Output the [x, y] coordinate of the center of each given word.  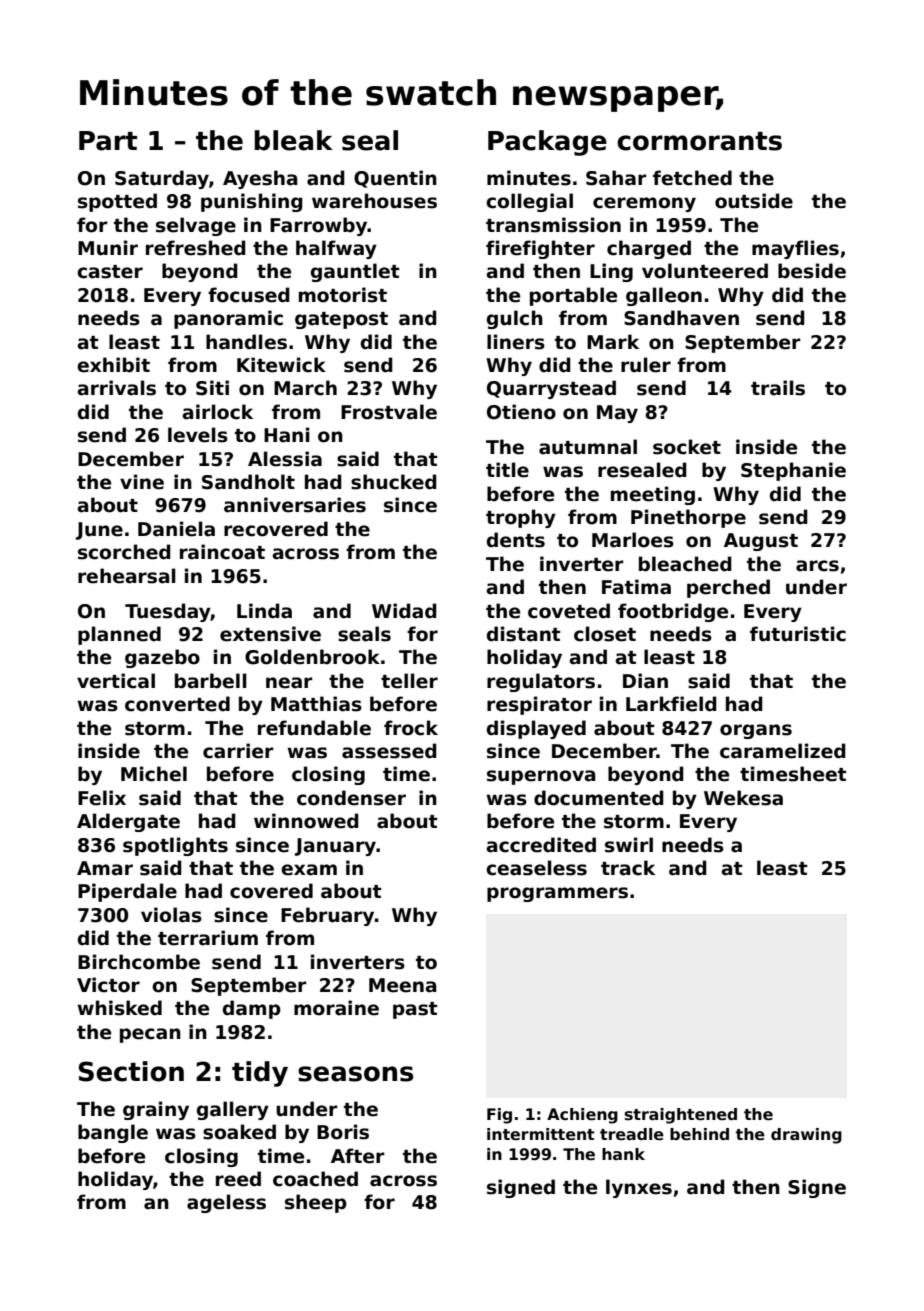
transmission [553, 225]
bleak [293, 140]
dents [516, 540]
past [415, 1010]
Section [131, 1071]
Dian [645, 681]
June [99, 531]
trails [778, 388]
